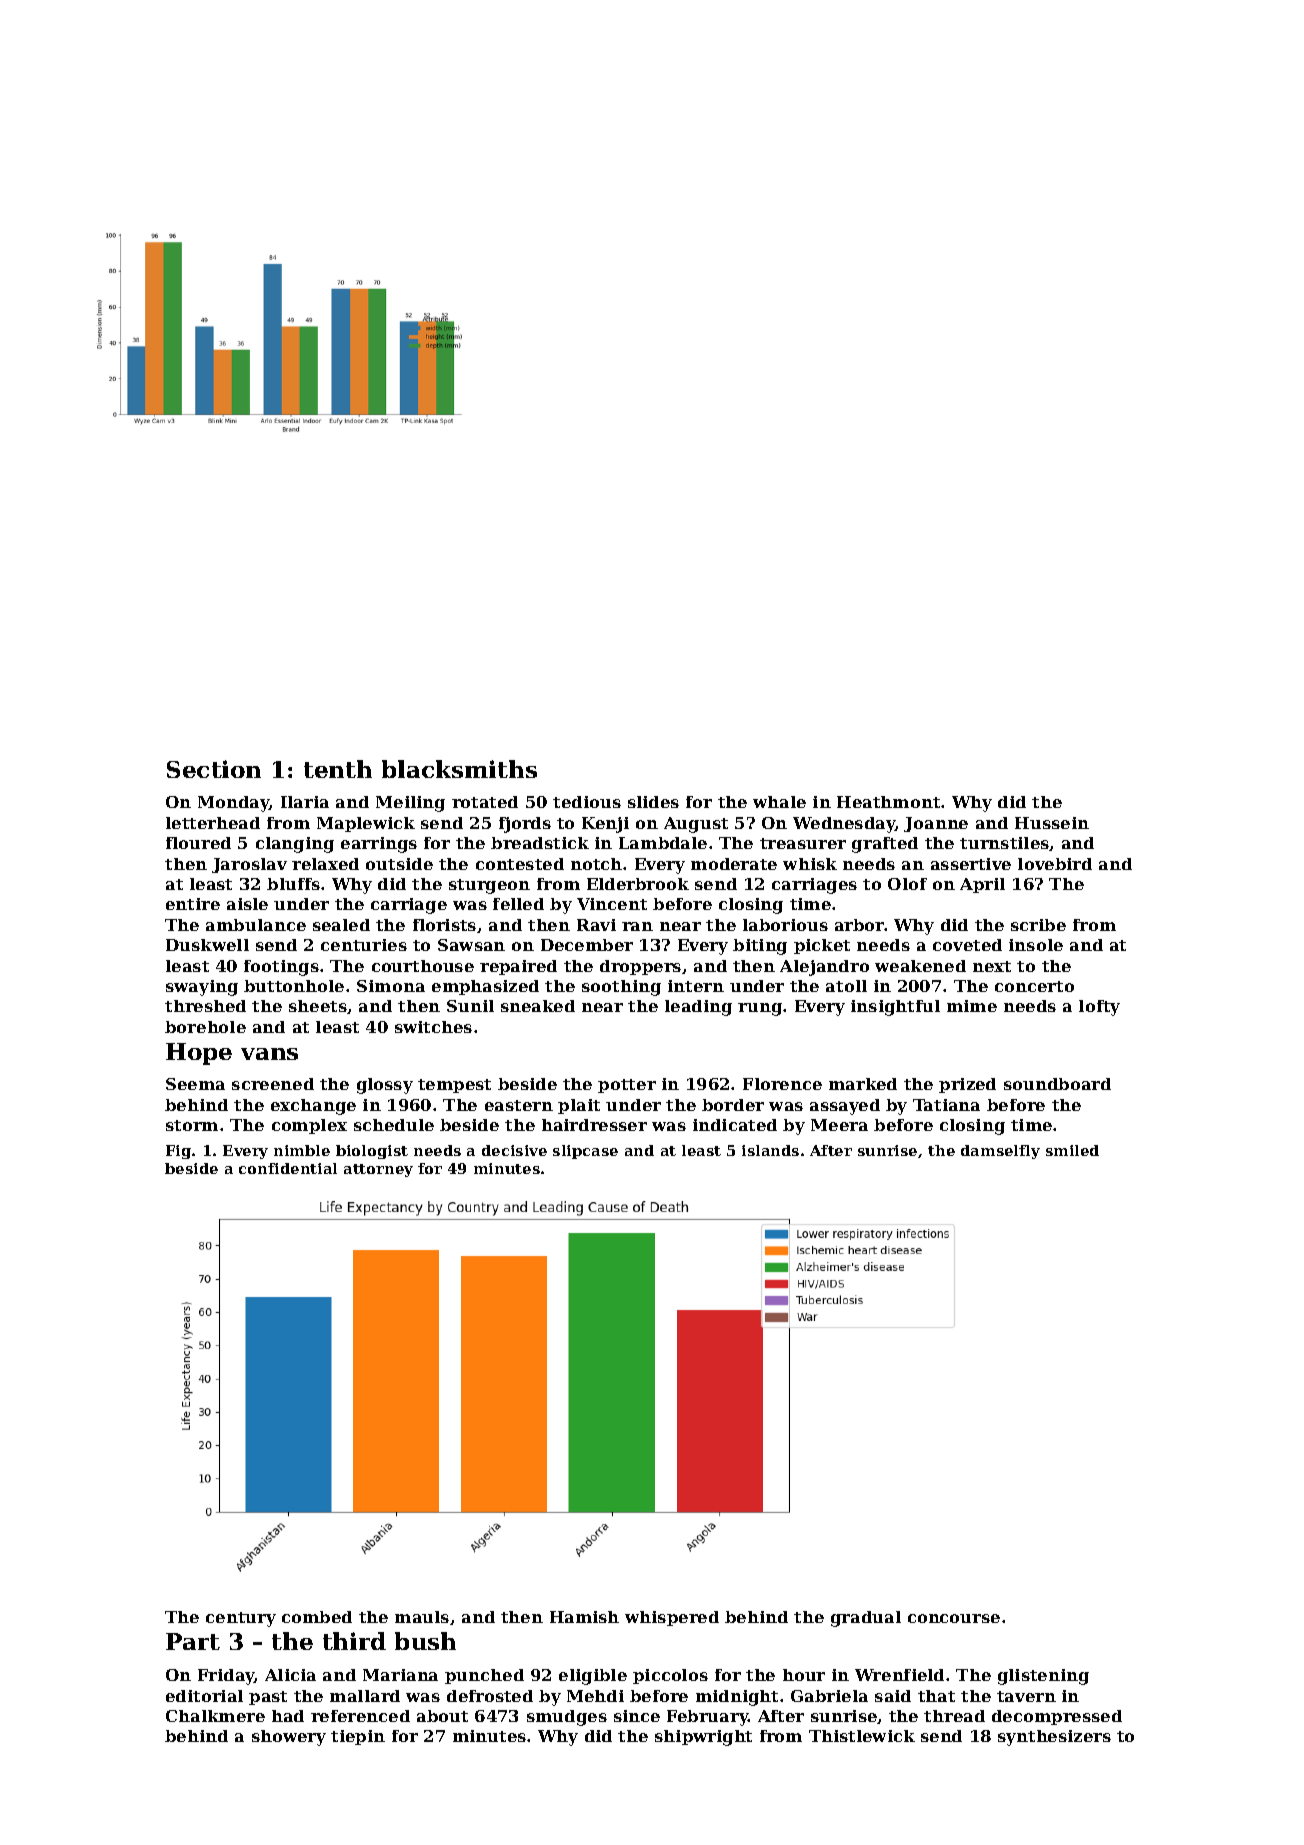  What do you see at coordinates (514, 1150) in the image?
I see `decisive` at bounding box center [514, 1150].
